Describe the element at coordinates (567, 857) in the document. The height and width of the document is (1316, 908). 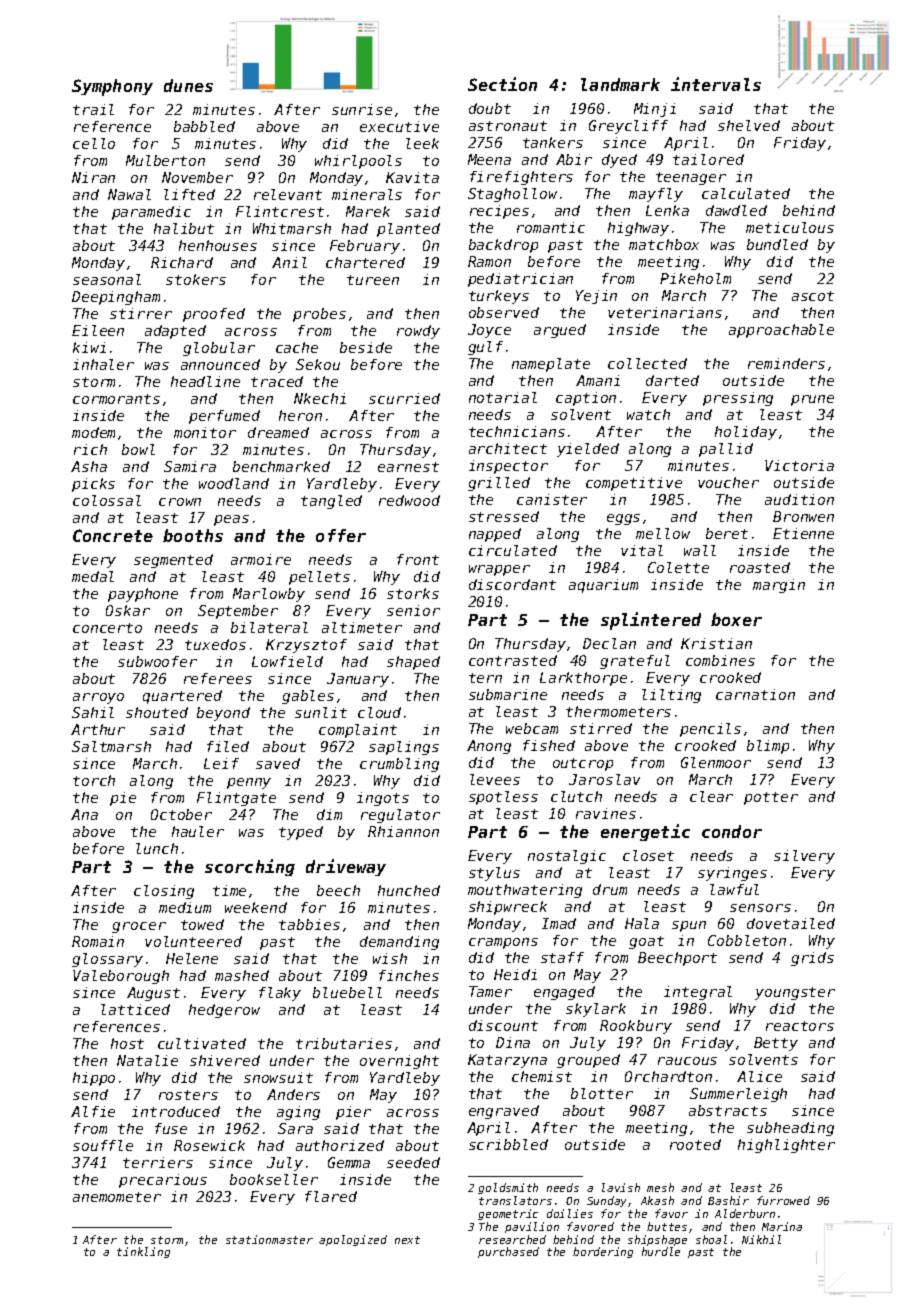
I see `nostalgic` at that location.
